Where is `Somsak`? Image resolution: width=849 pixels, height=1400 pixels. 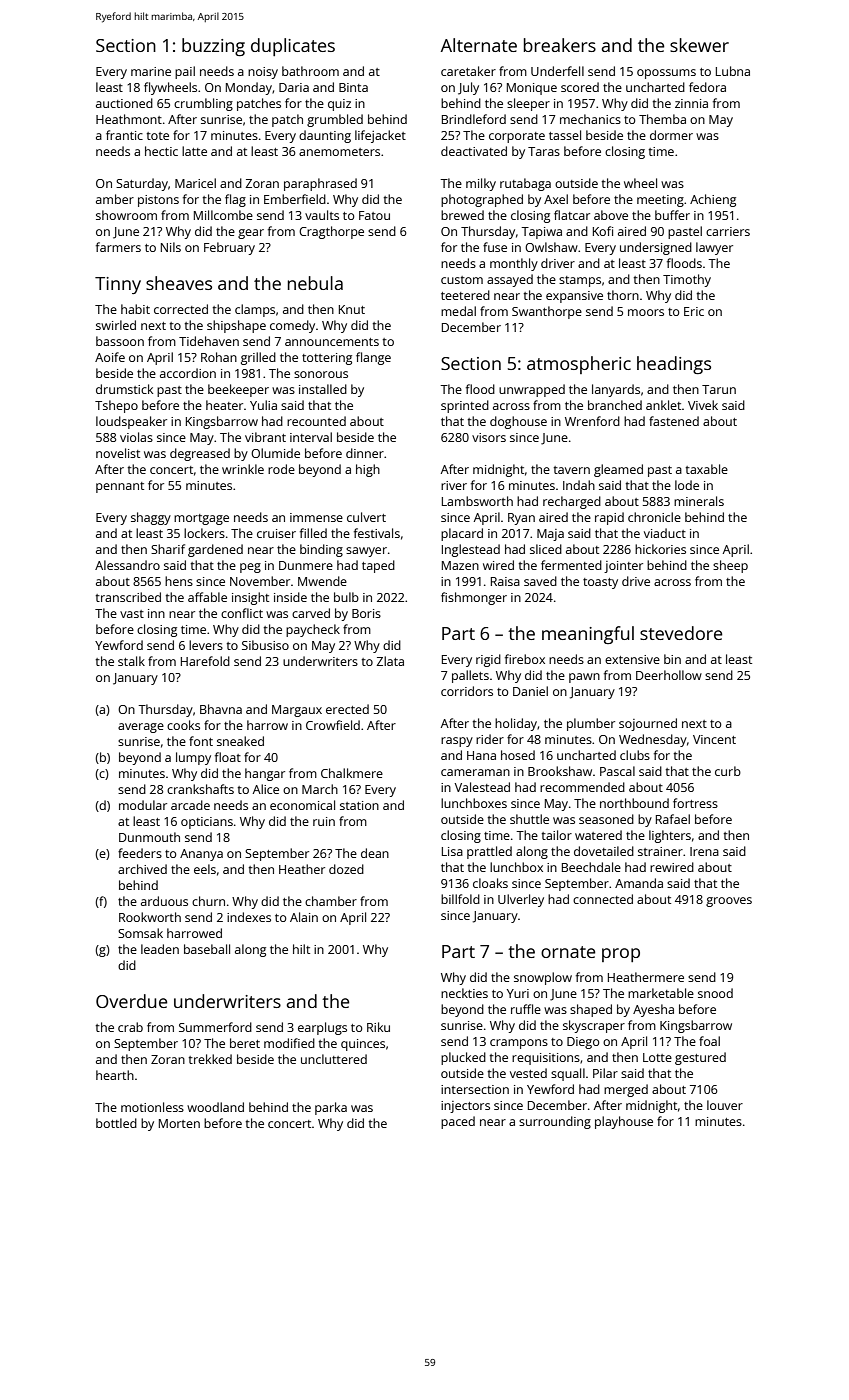 Somsak is located at coordinates (140, 933).
